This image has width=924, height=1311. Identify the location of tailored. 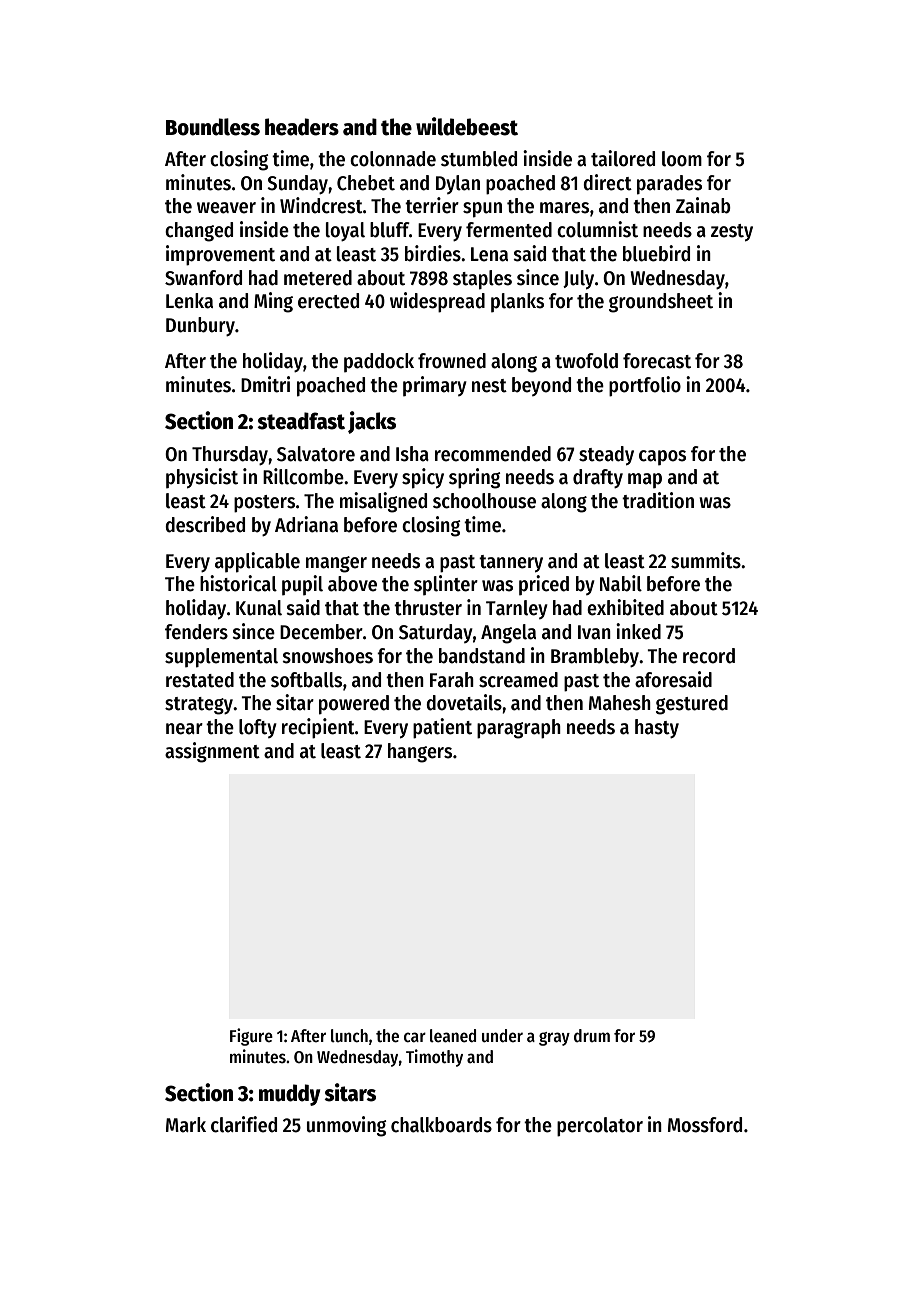
(623, 158).
